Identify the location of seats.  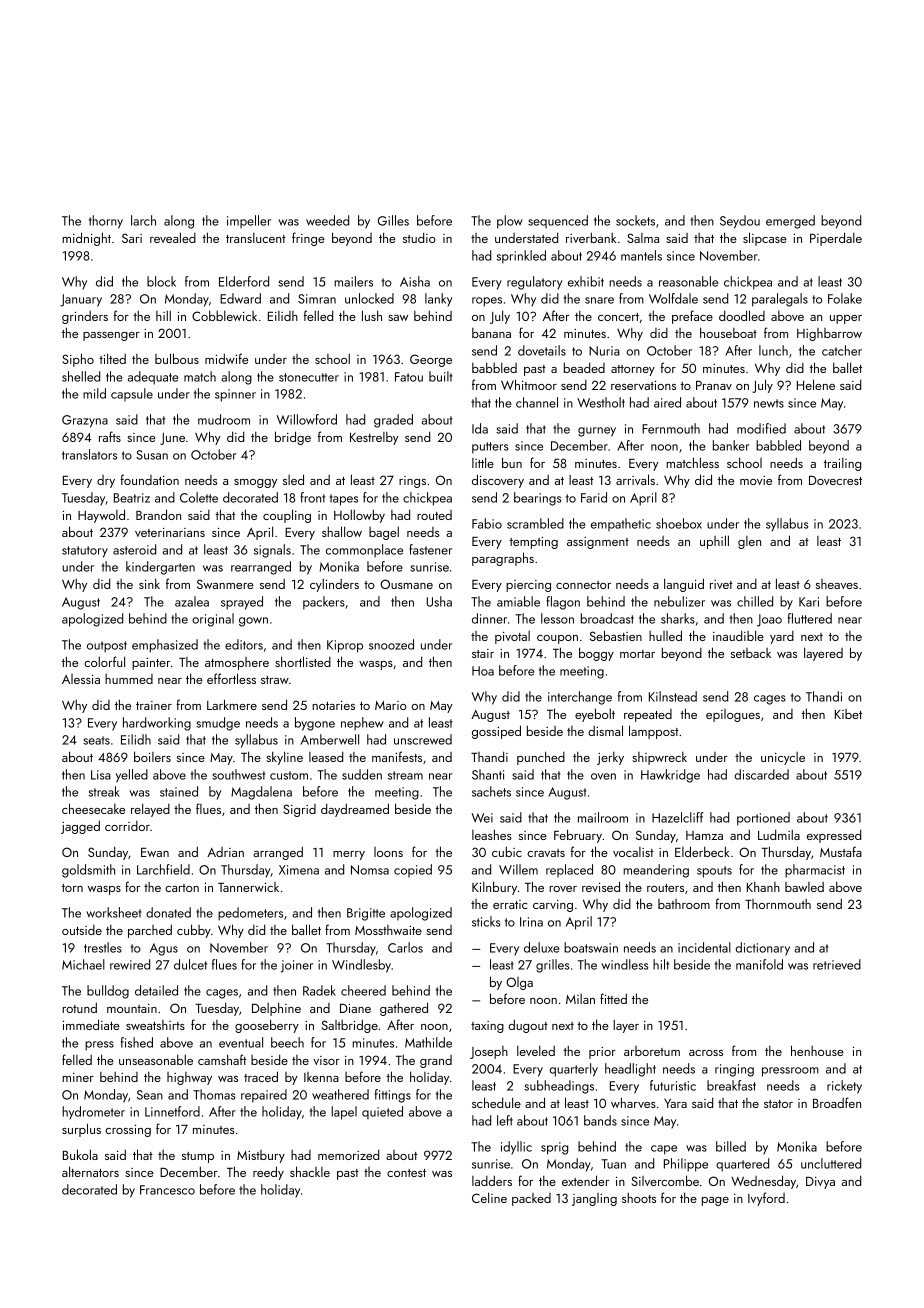
(96, 740).
